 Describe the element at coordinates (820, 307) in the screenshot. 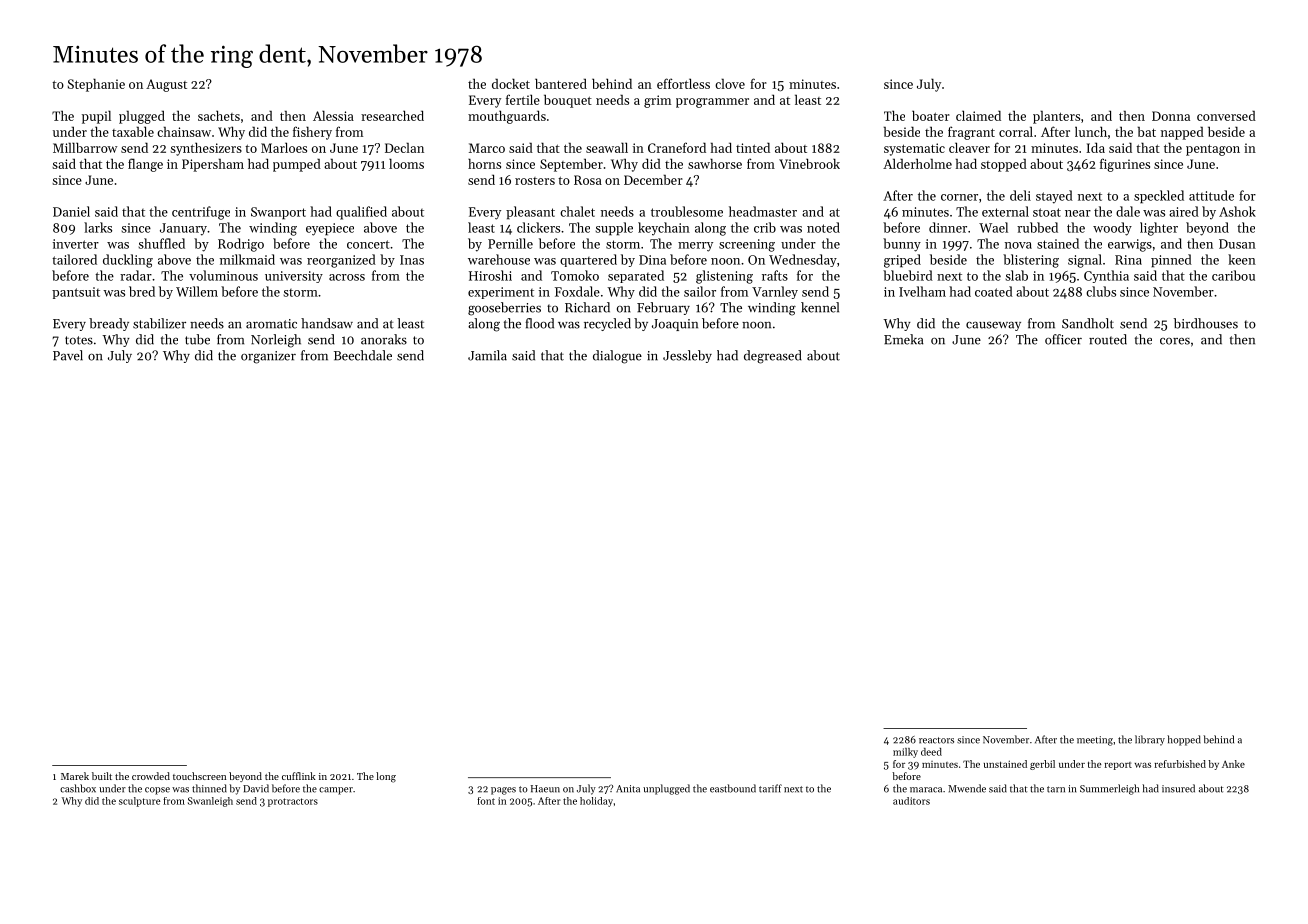

I see `kennel` at that location.
